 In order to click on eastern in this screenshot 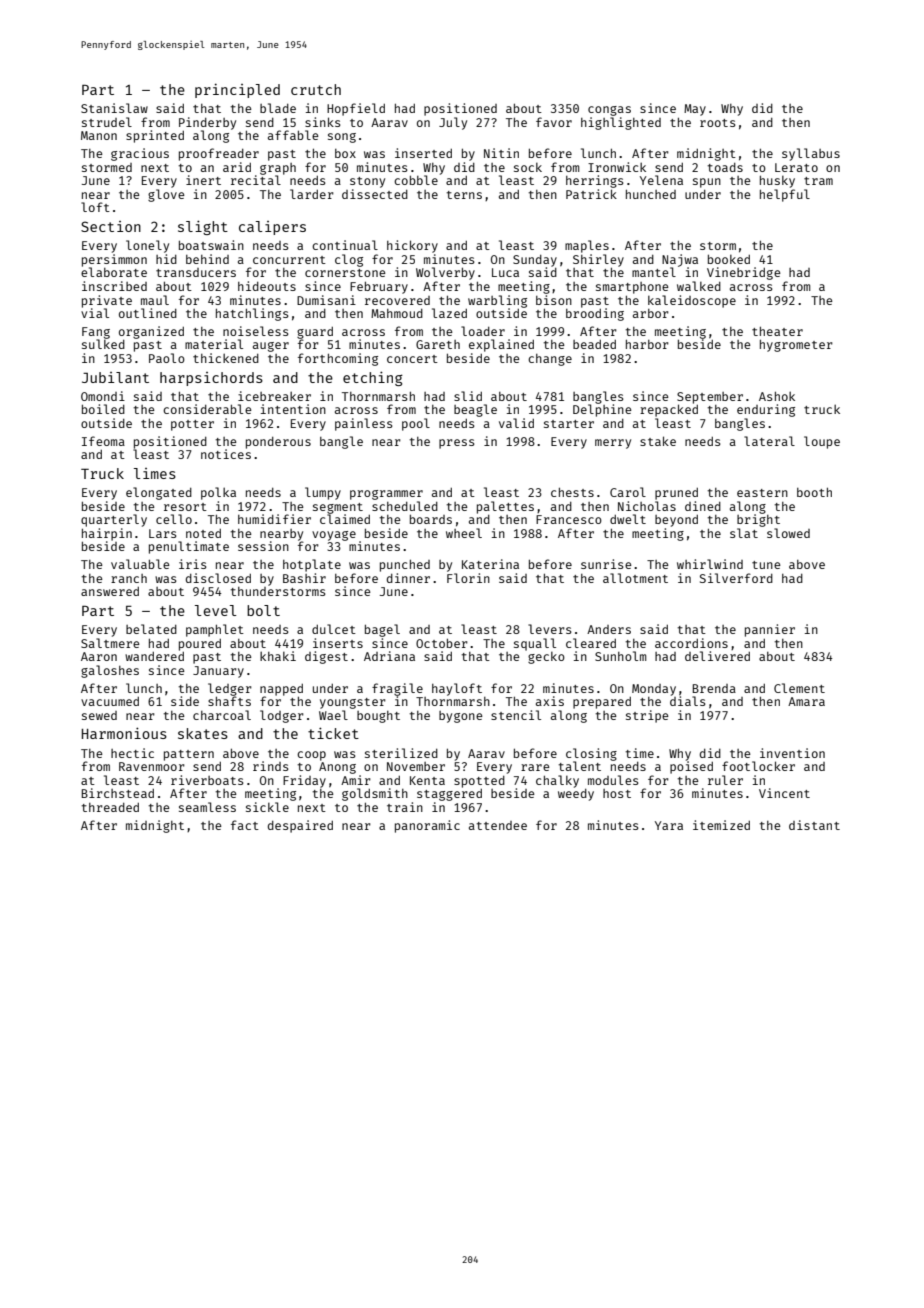, I will do `click(762, 493)`.
